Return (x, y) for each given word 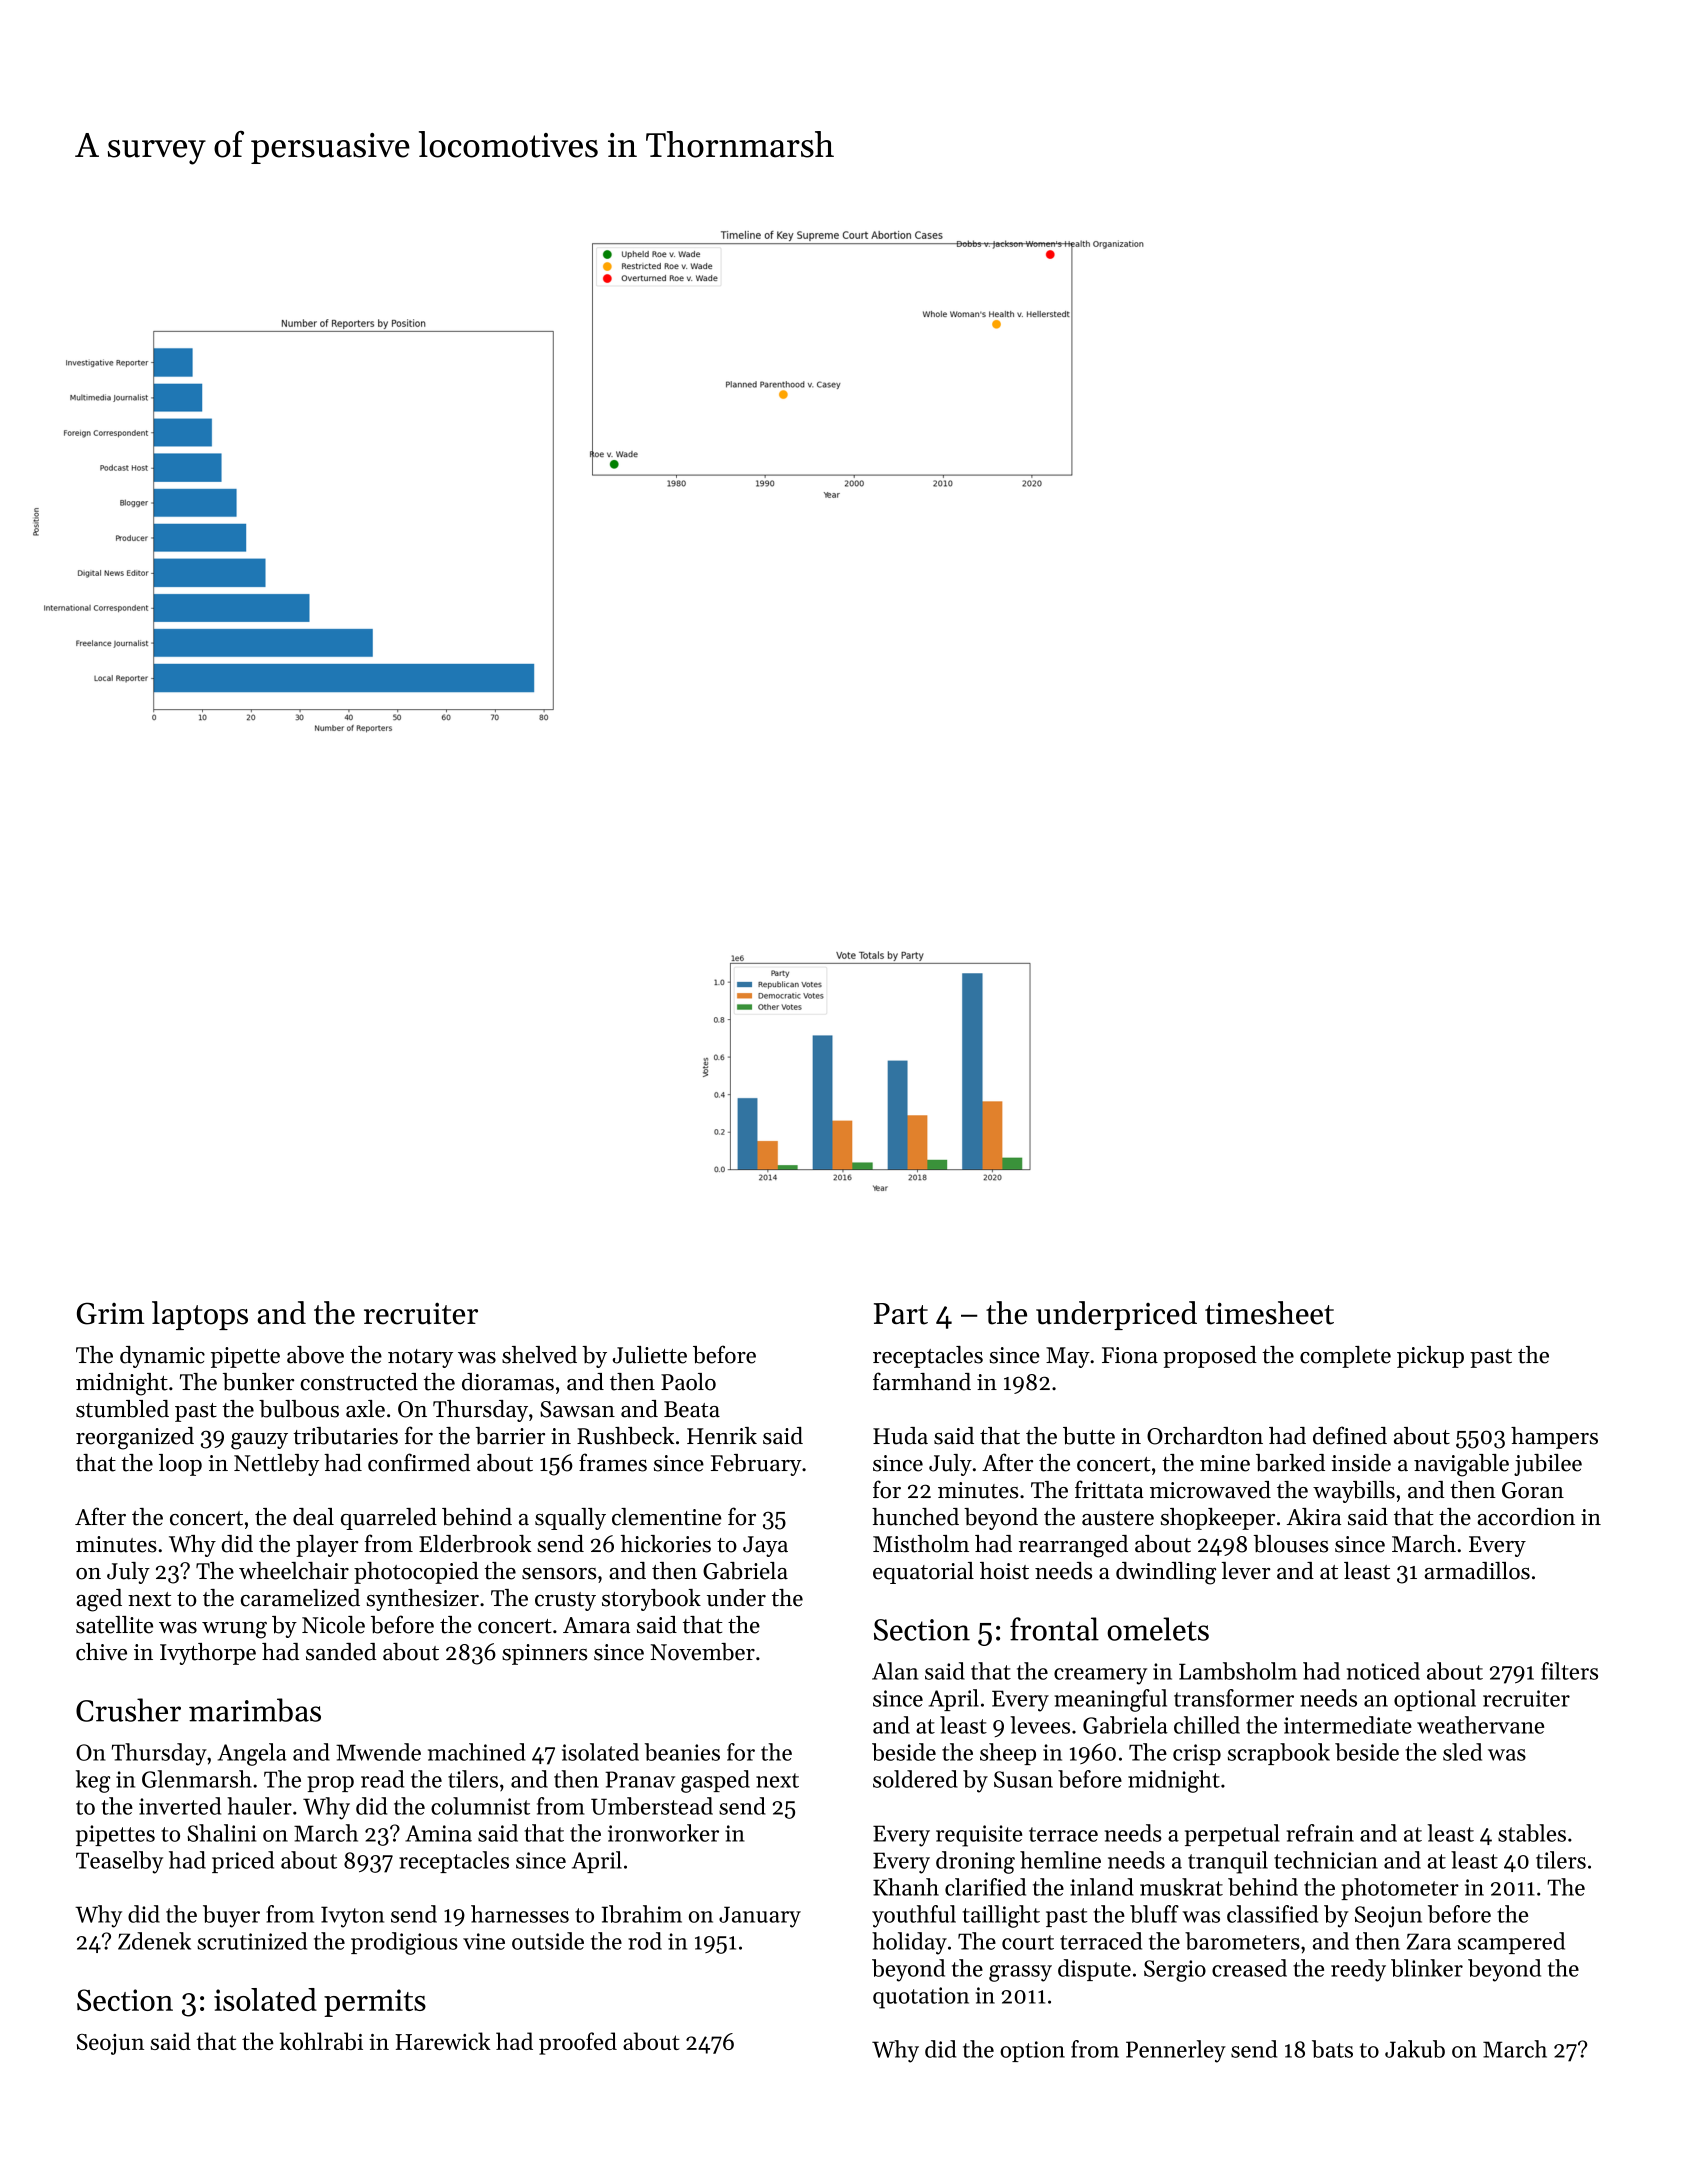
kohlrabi (321, 2041)
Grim (111, 1313)
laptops (200, 1315)
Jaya (765, 1546)
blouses (1291, 1544)
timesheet (1269, 1313)
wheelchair (294, 1571)
